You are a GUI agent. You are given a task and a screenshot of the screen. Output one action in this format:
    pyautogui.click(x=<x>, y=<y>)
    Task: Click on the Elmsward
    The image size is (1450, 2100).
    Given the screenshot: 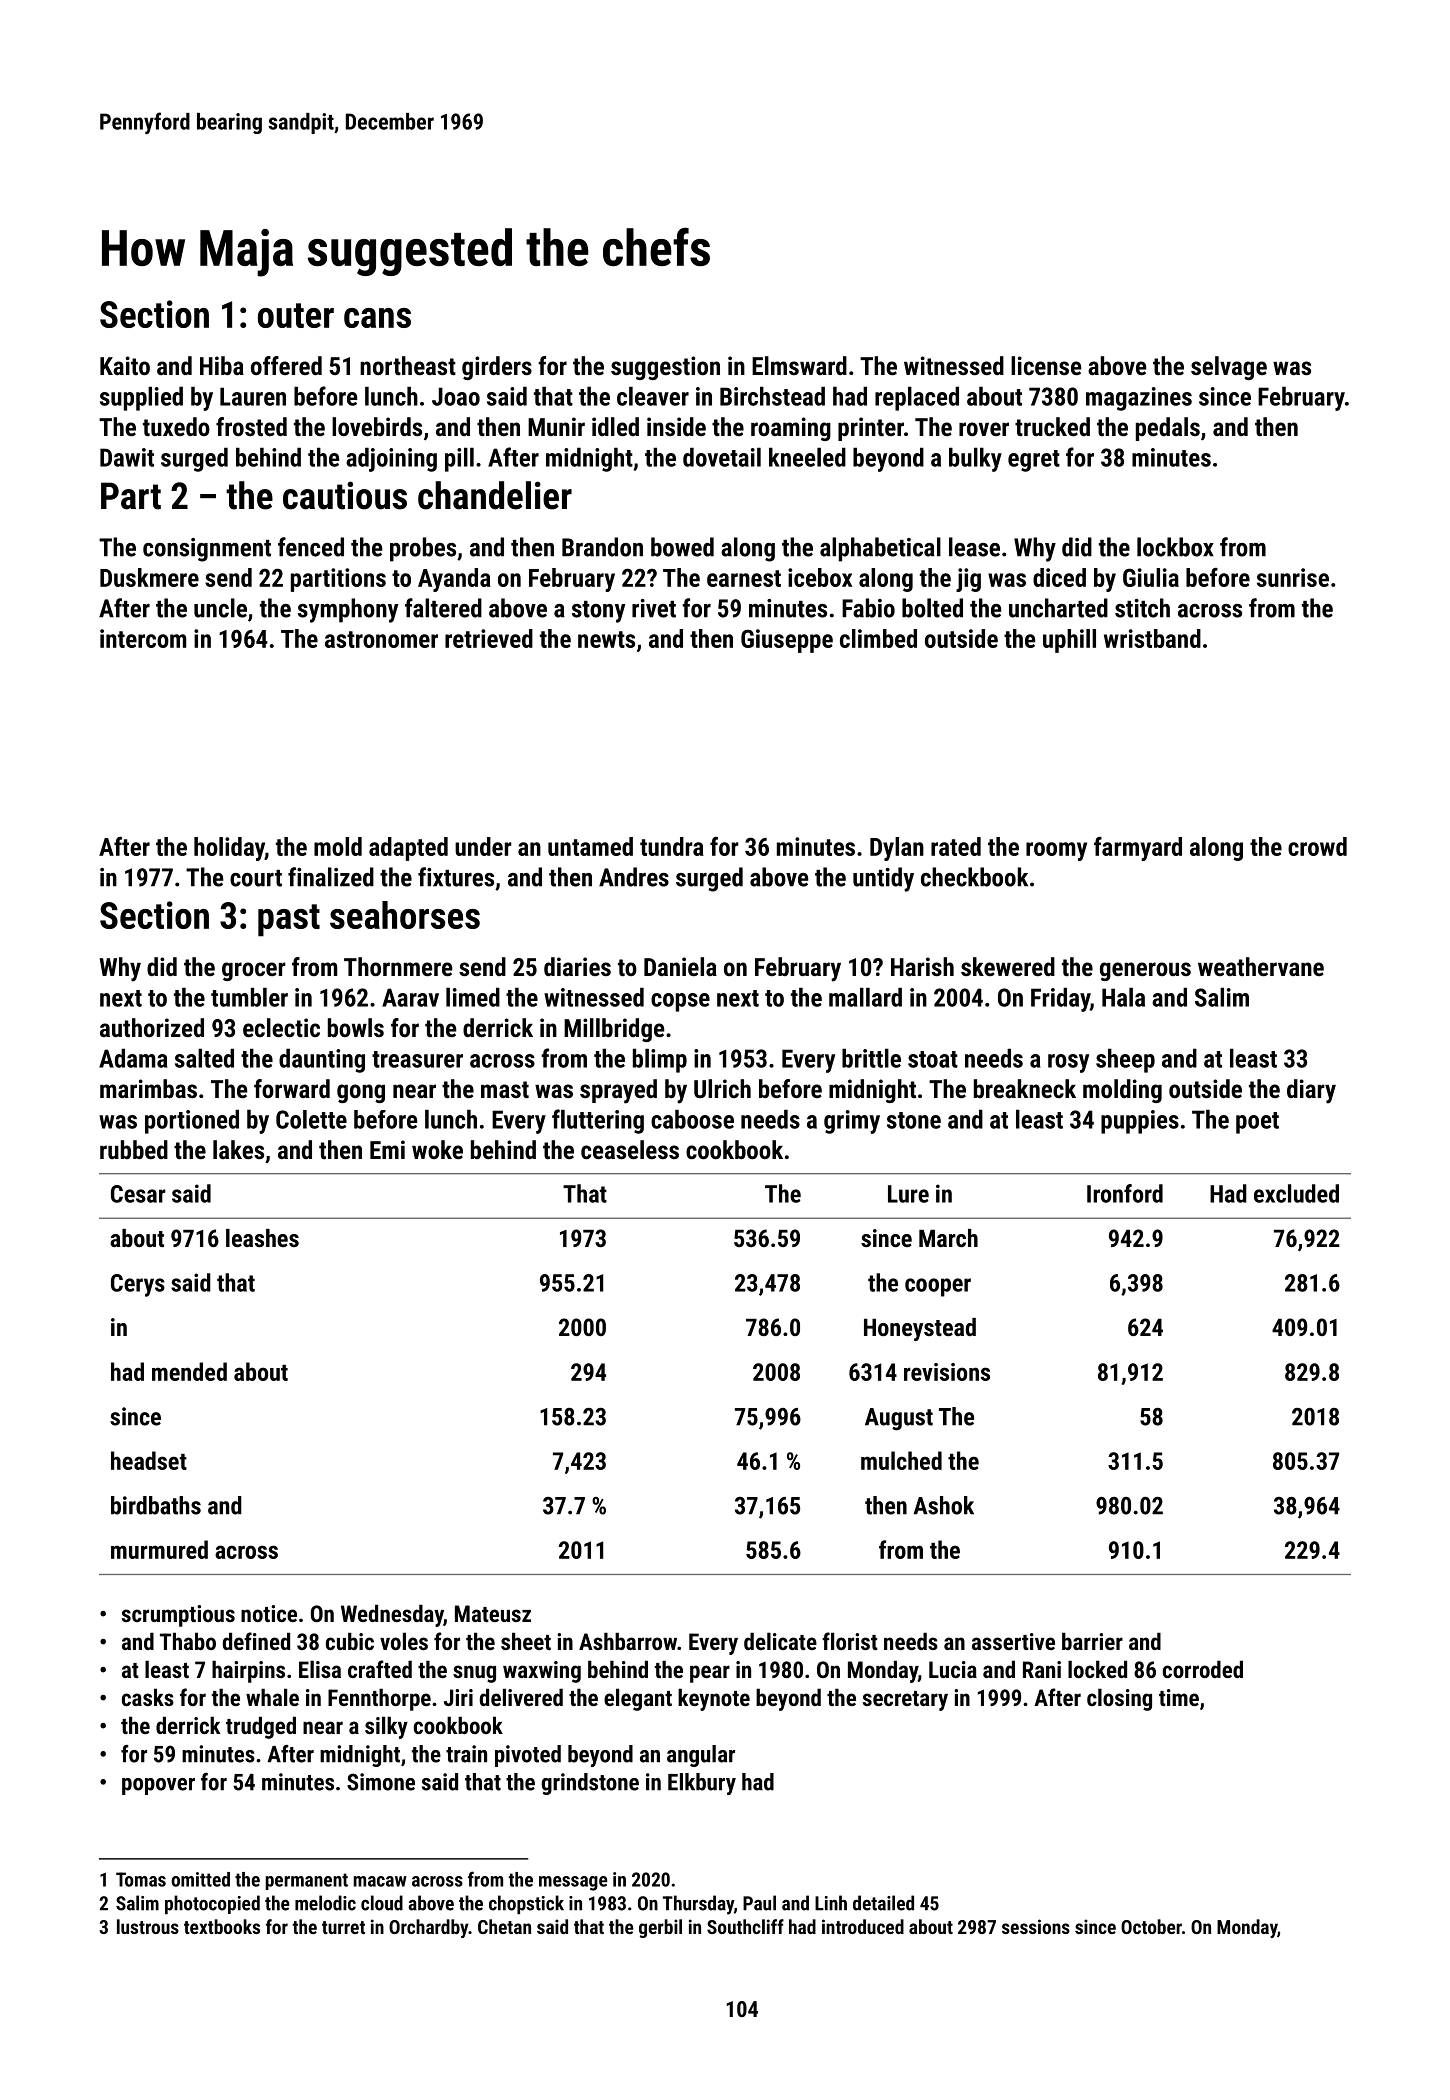 What is the action you would take?
    pyautogui.click(x=799, y=365)
